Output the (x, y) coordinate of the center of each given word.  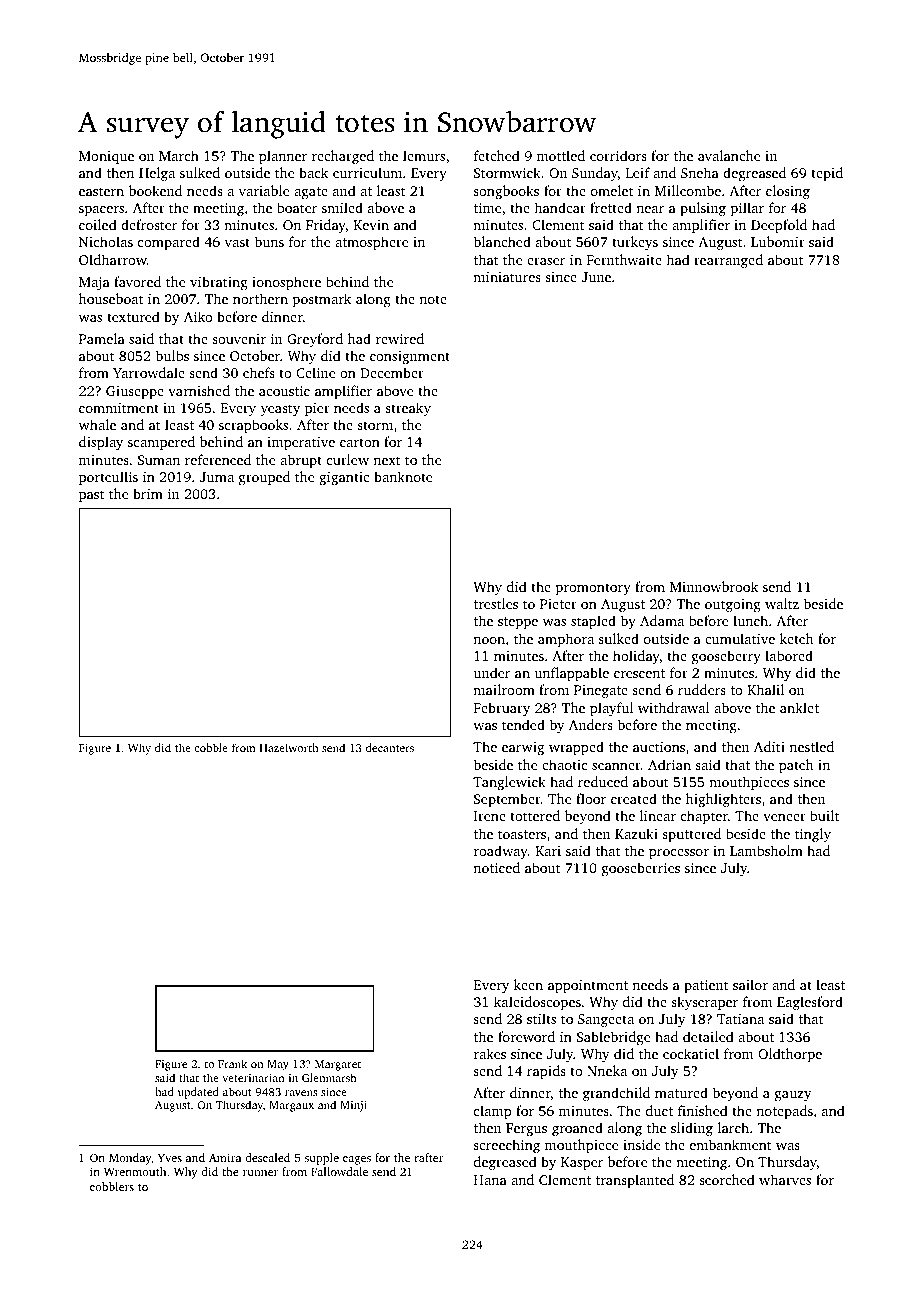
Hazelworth (289, 747)
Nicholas (106, 241)
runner (260, 1173)
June (596, 277)
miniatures (507, 277)
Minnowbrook (714, 586)
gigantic (344, 478)
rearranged (728, 261)
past (91, 496)
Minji (353, 1106)
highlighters (723, 800)
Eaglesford (810, 1003)
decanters (390, 747)
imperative (301, 443)
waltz (782, 603)
